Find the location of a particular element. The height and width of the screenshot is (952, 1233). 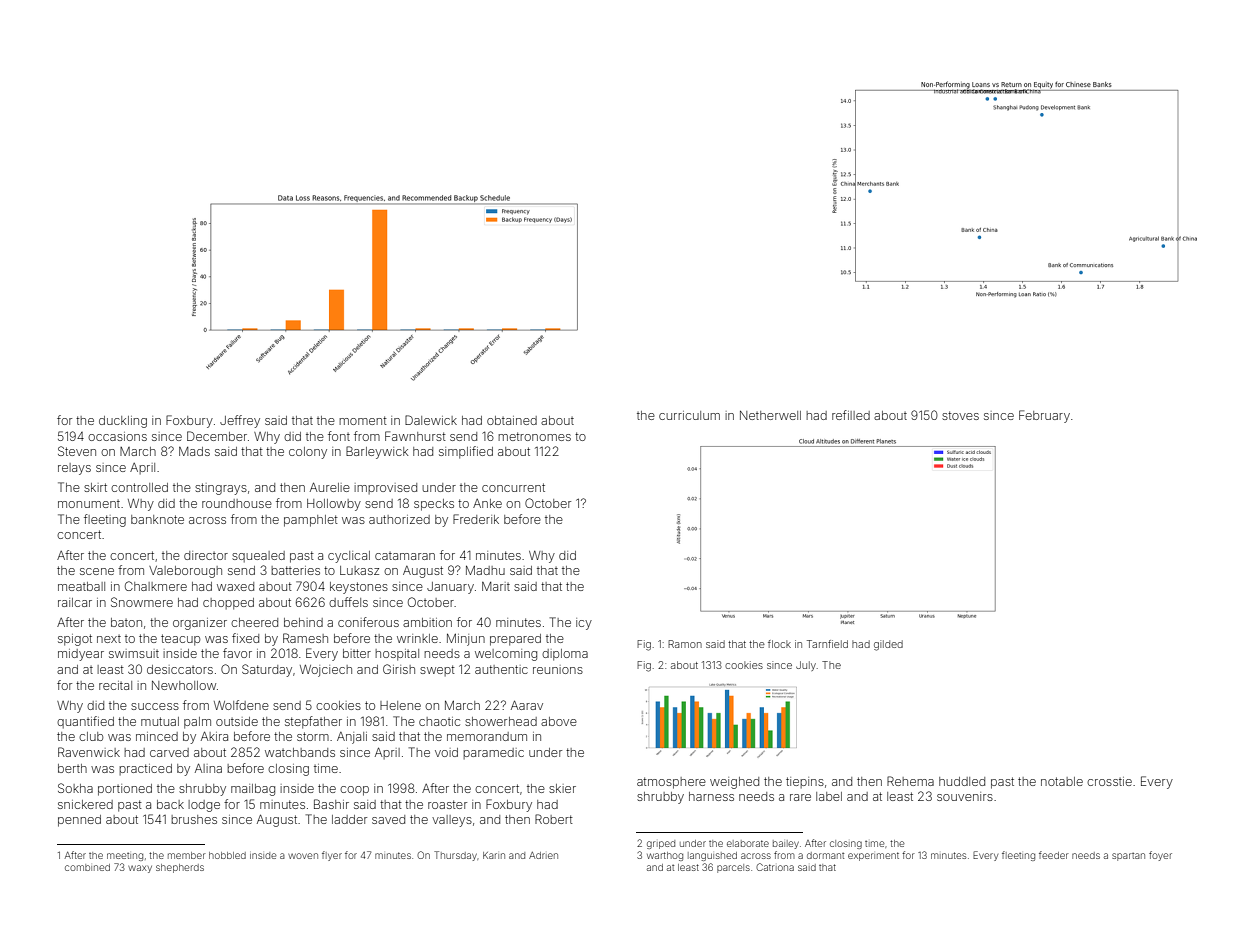

storm is located at coordinates (313, 736).
